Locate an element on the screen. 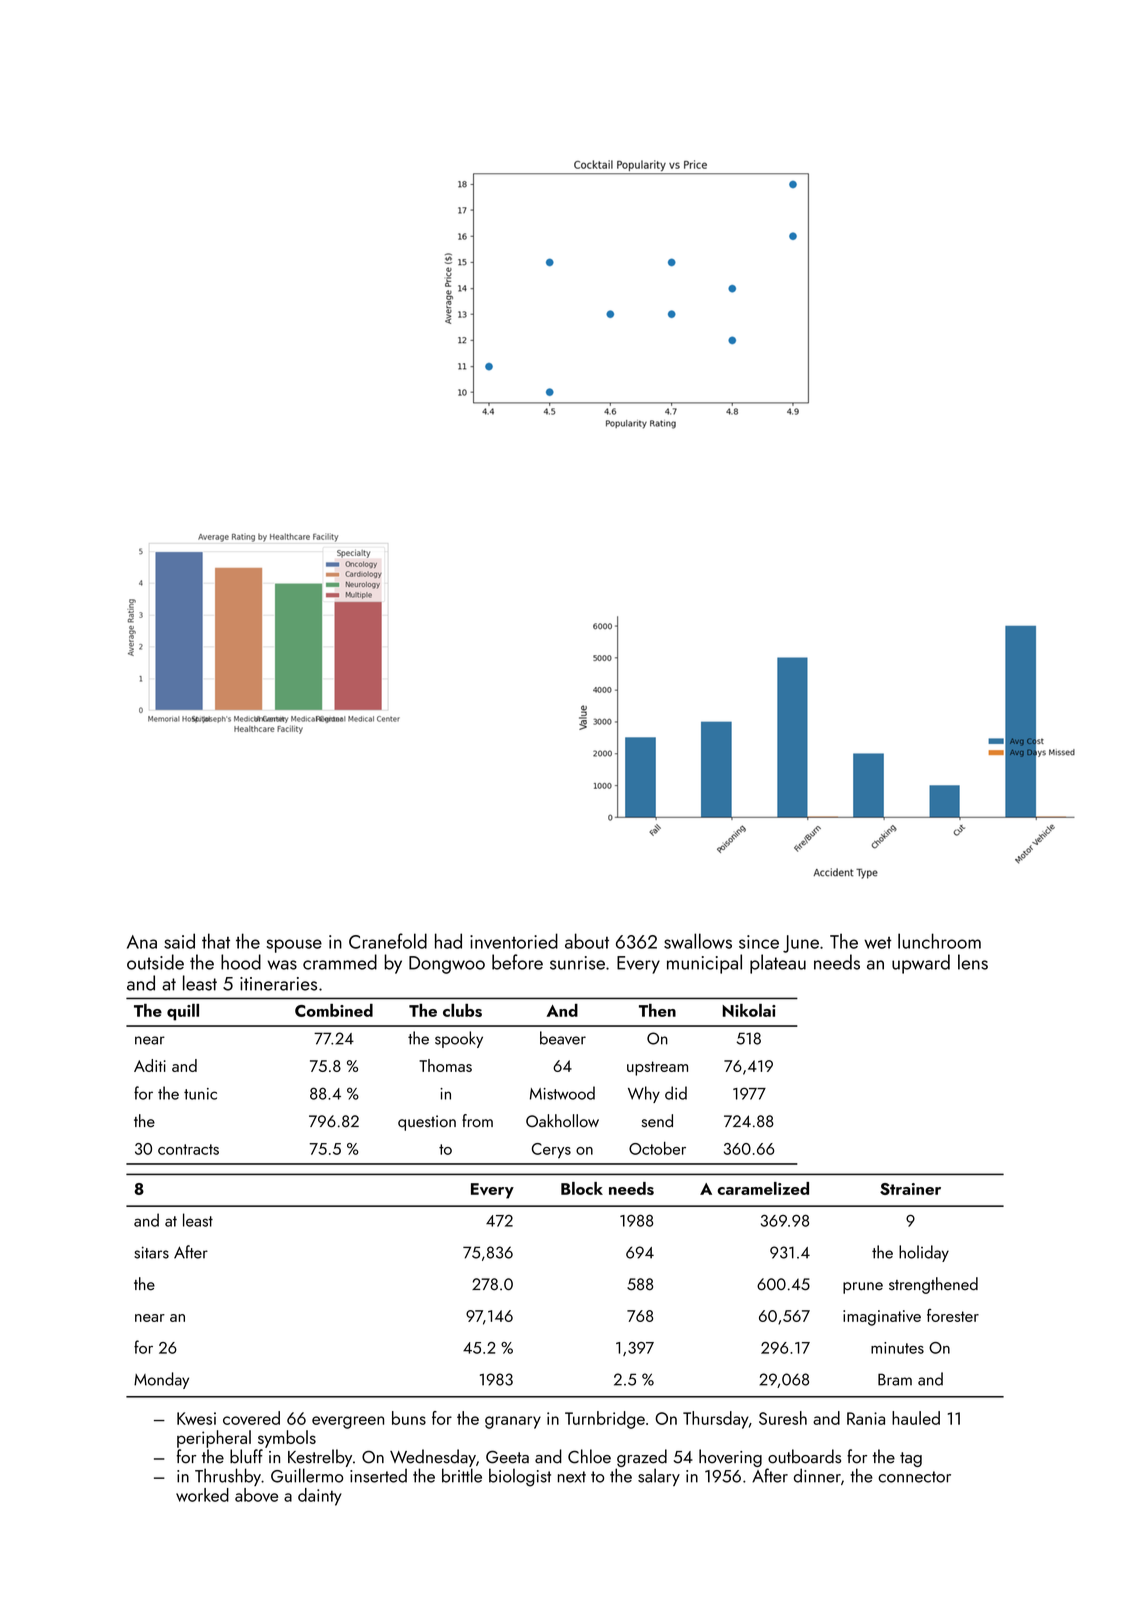 The image size is (1130, 1599). since is located at coordinates (759, 942).
